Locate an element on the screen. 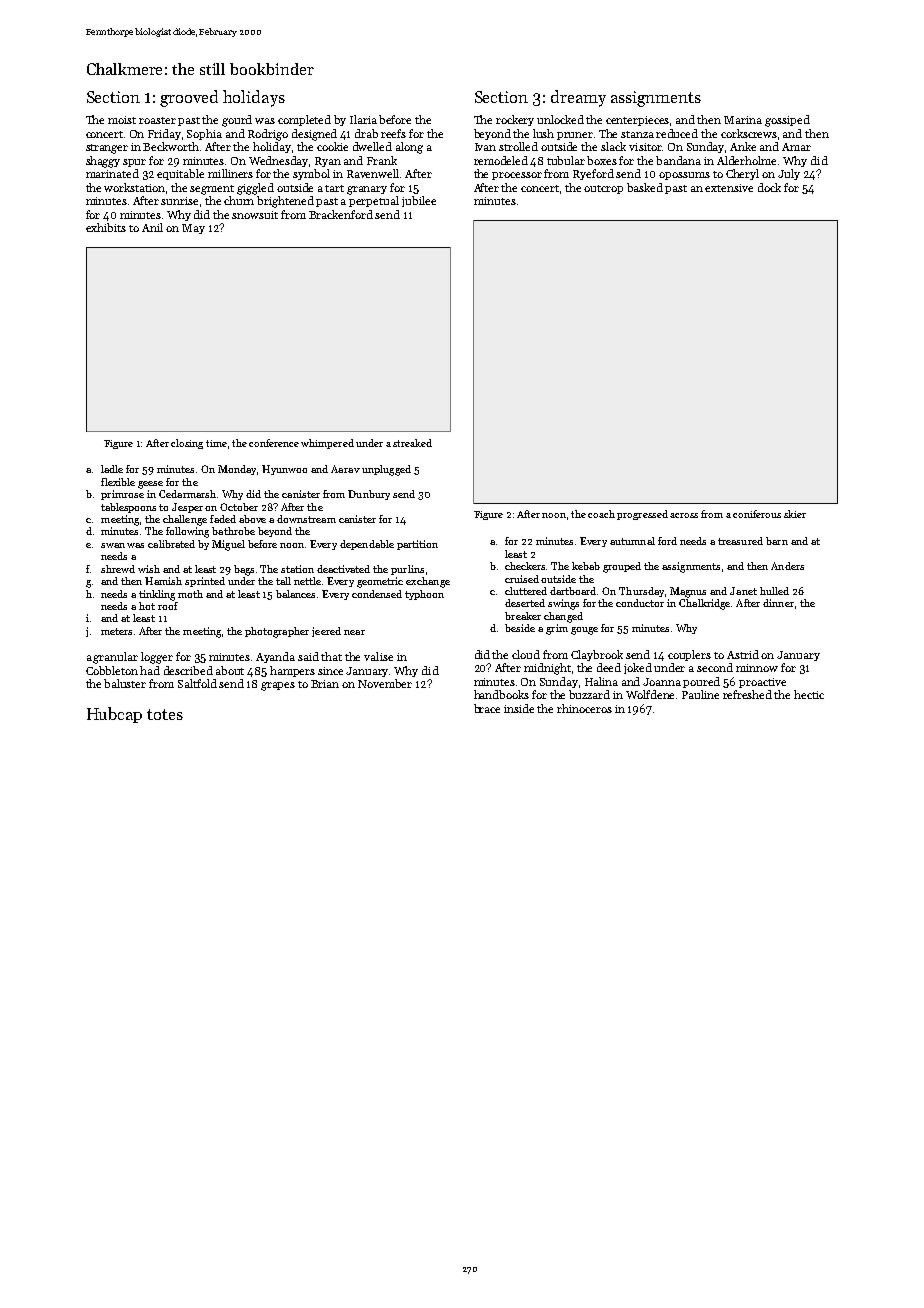  grooved is located at coordinates (189, 98).
